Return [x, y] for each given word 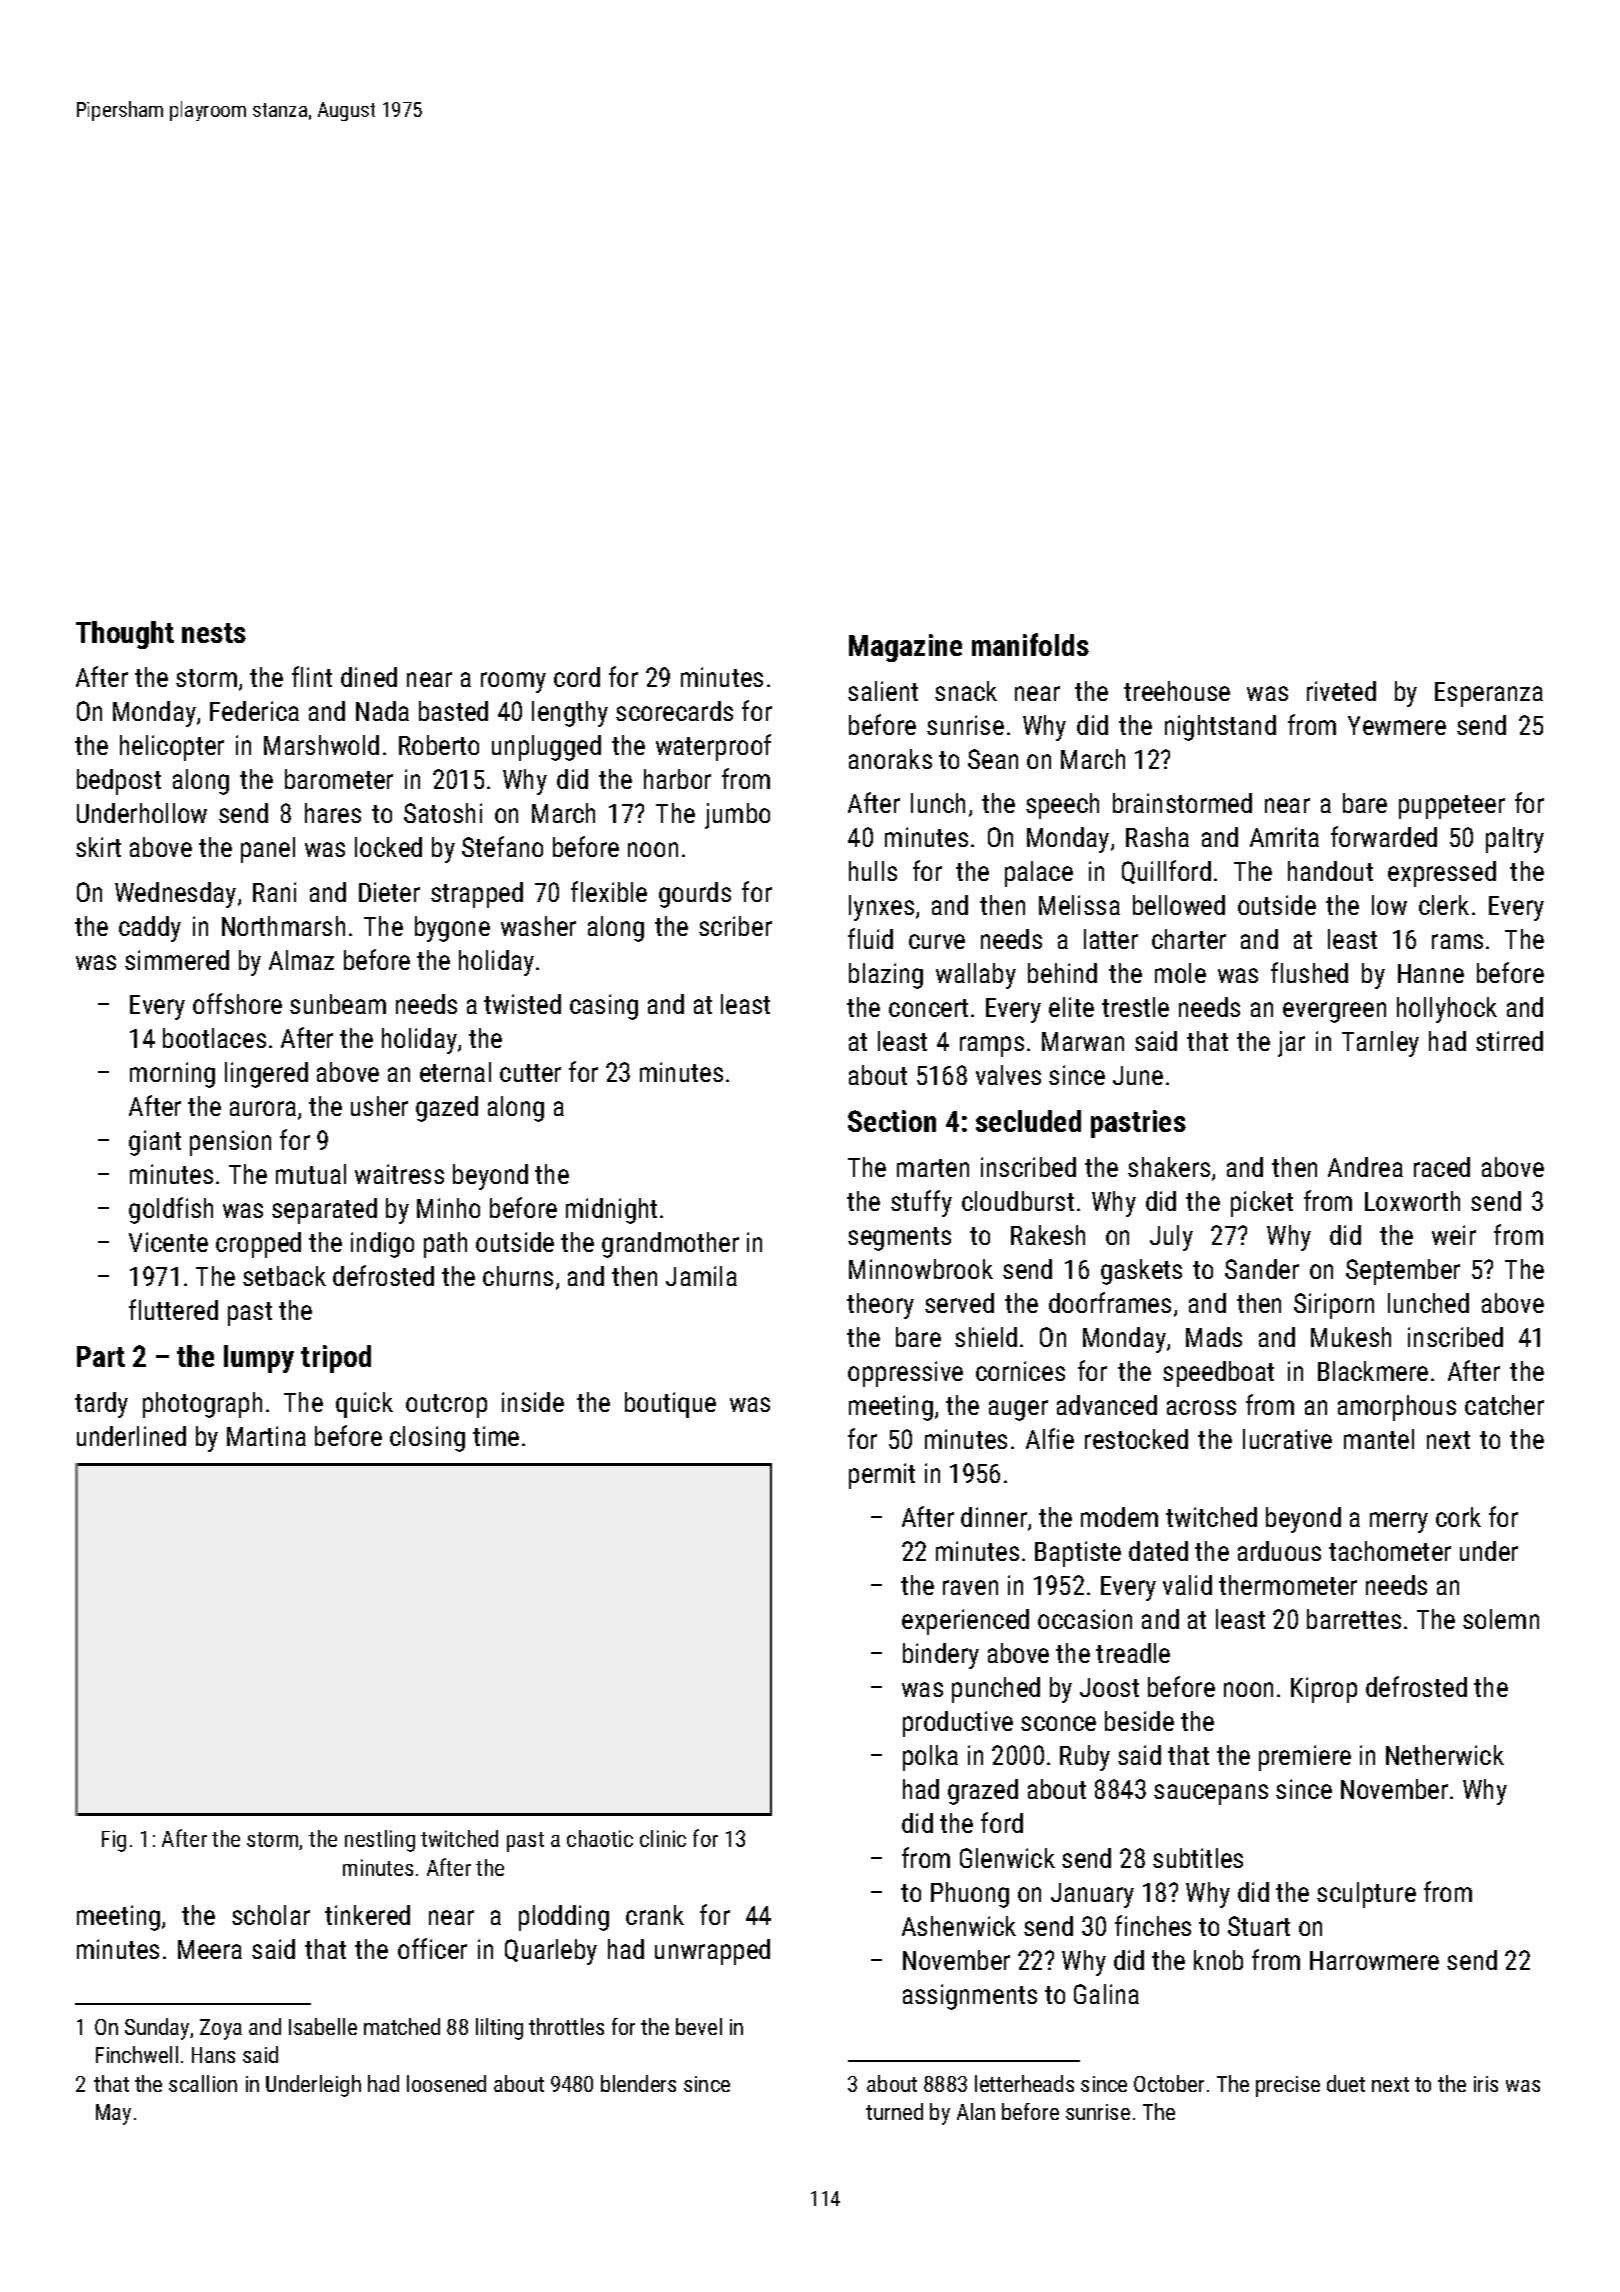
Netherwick [1445, 1755]
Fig [114, 1841]
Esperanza [1489, 694]
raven [970, 1587]
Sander [1262, 1269]
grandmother [670, 1245]
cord [577, 677]
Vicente [168, 1242]
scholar [271, 1915]
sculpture [1366, 1895]
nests [214, 633]
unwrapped [712, 1952]
